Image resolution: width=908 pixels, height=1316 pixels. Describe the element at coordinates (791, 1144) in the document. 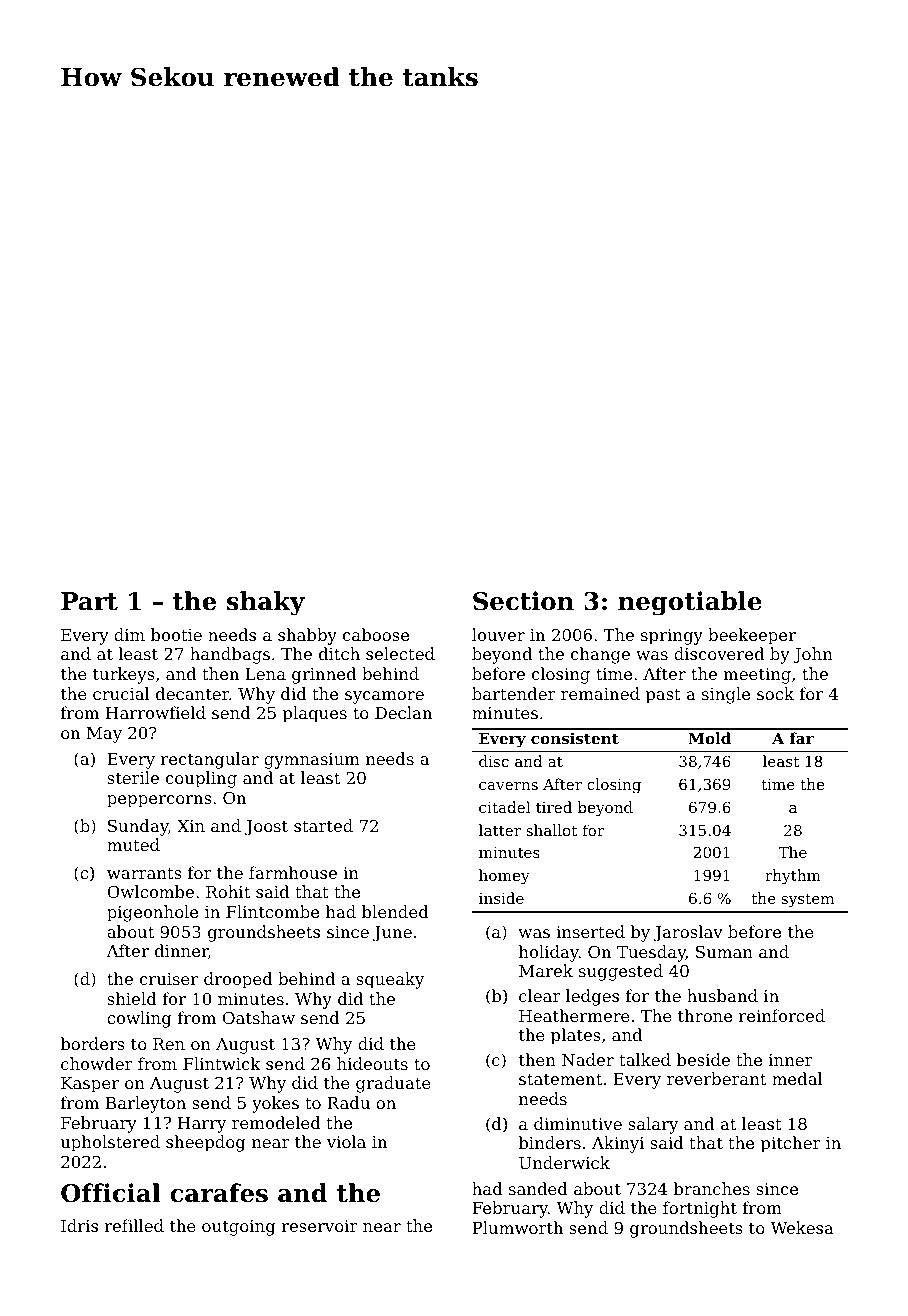

I see `pitcher` at that location.
